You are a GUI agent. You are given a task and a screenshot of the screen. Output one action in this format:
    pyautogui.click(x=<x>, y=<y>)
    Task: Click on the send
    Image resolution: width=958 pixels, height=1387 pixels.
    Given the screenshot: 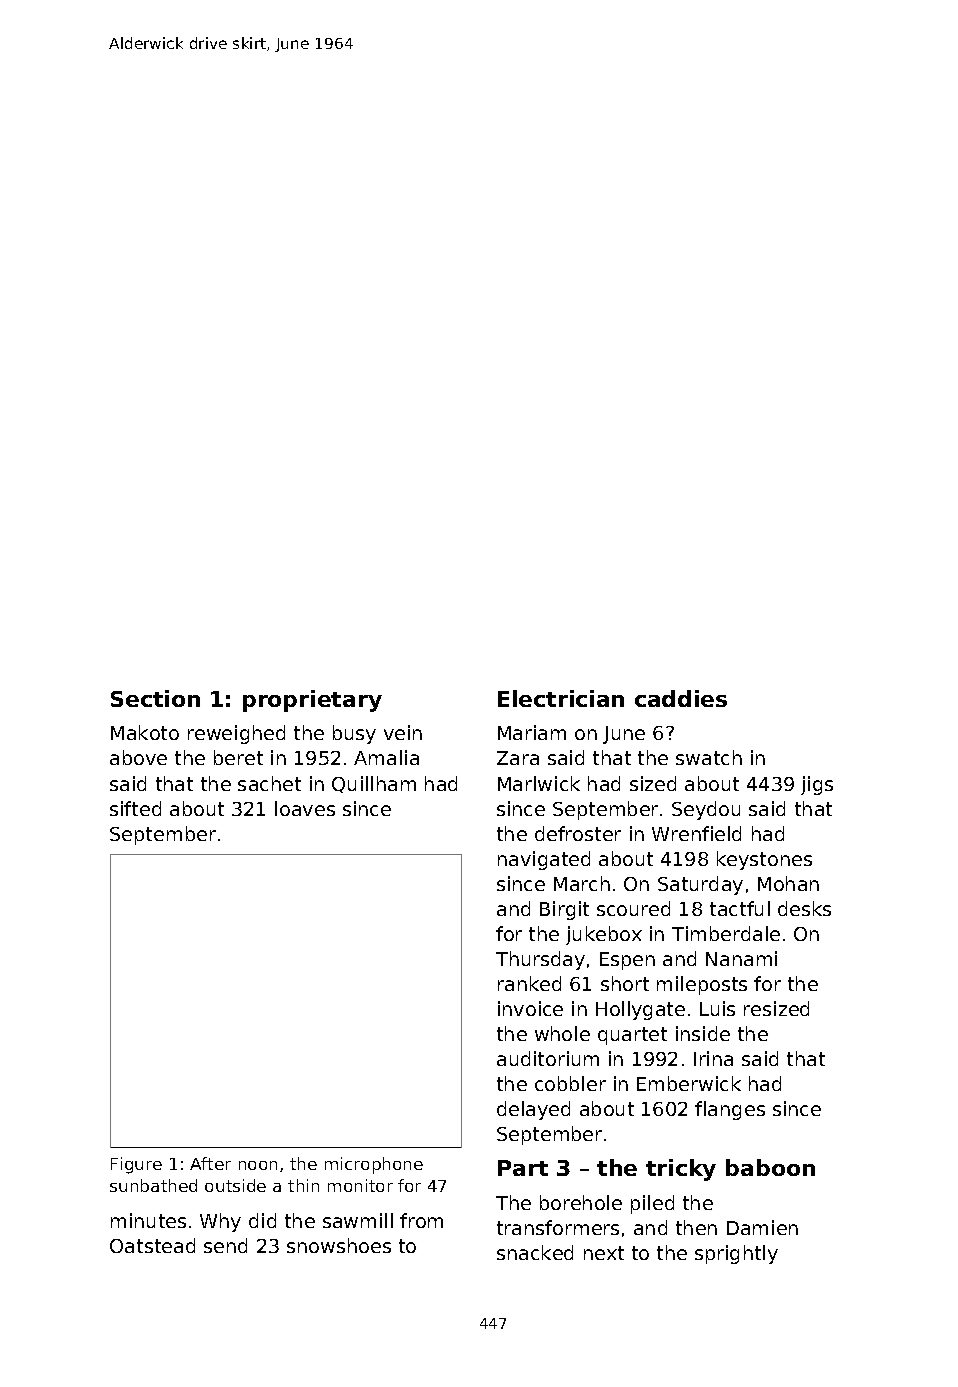 What is the action you would take?
    pyautogui.click(x=225, y=1245)
